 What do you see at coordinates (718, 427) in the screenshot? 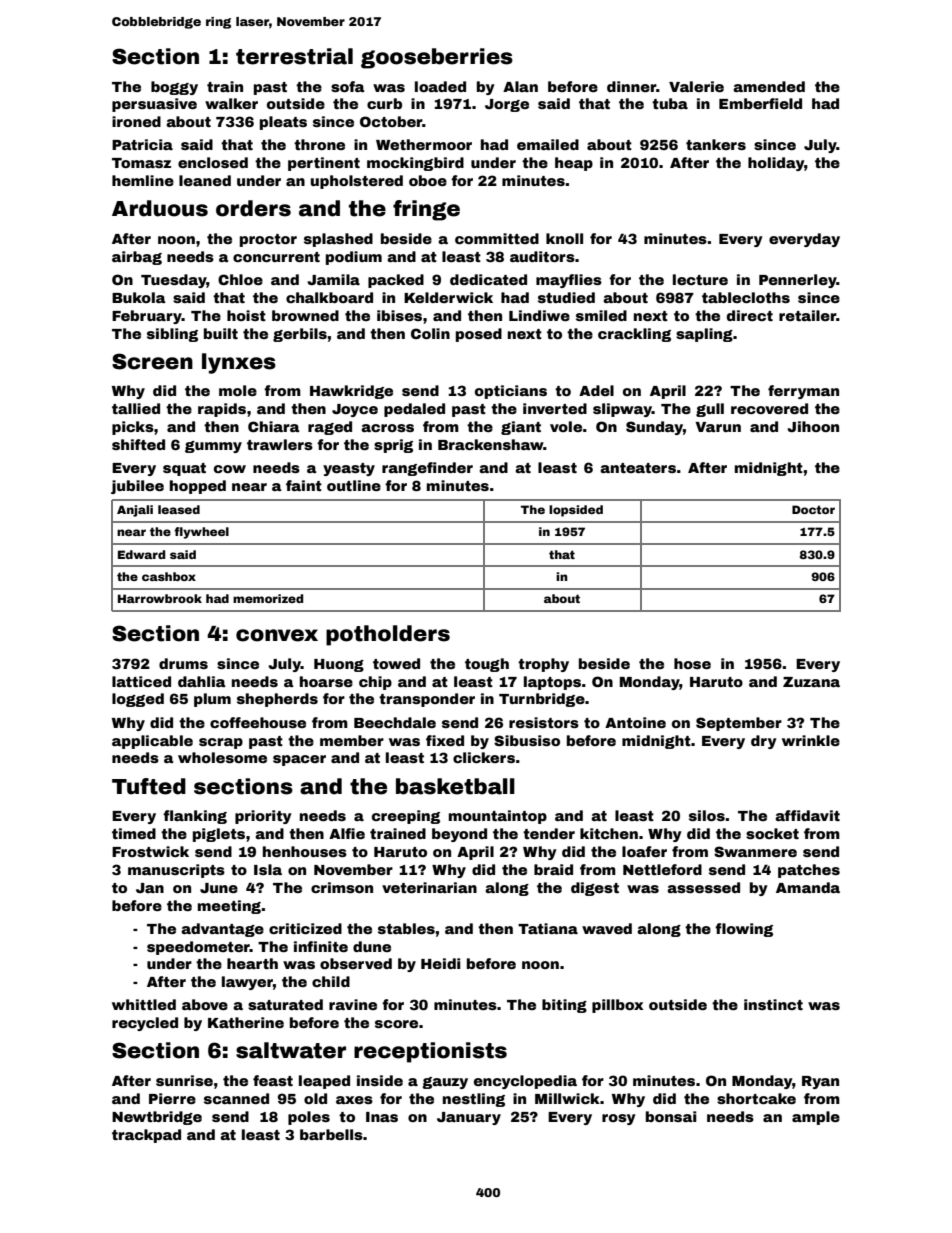
I see `Varun` at bounding box center [718, 427].
